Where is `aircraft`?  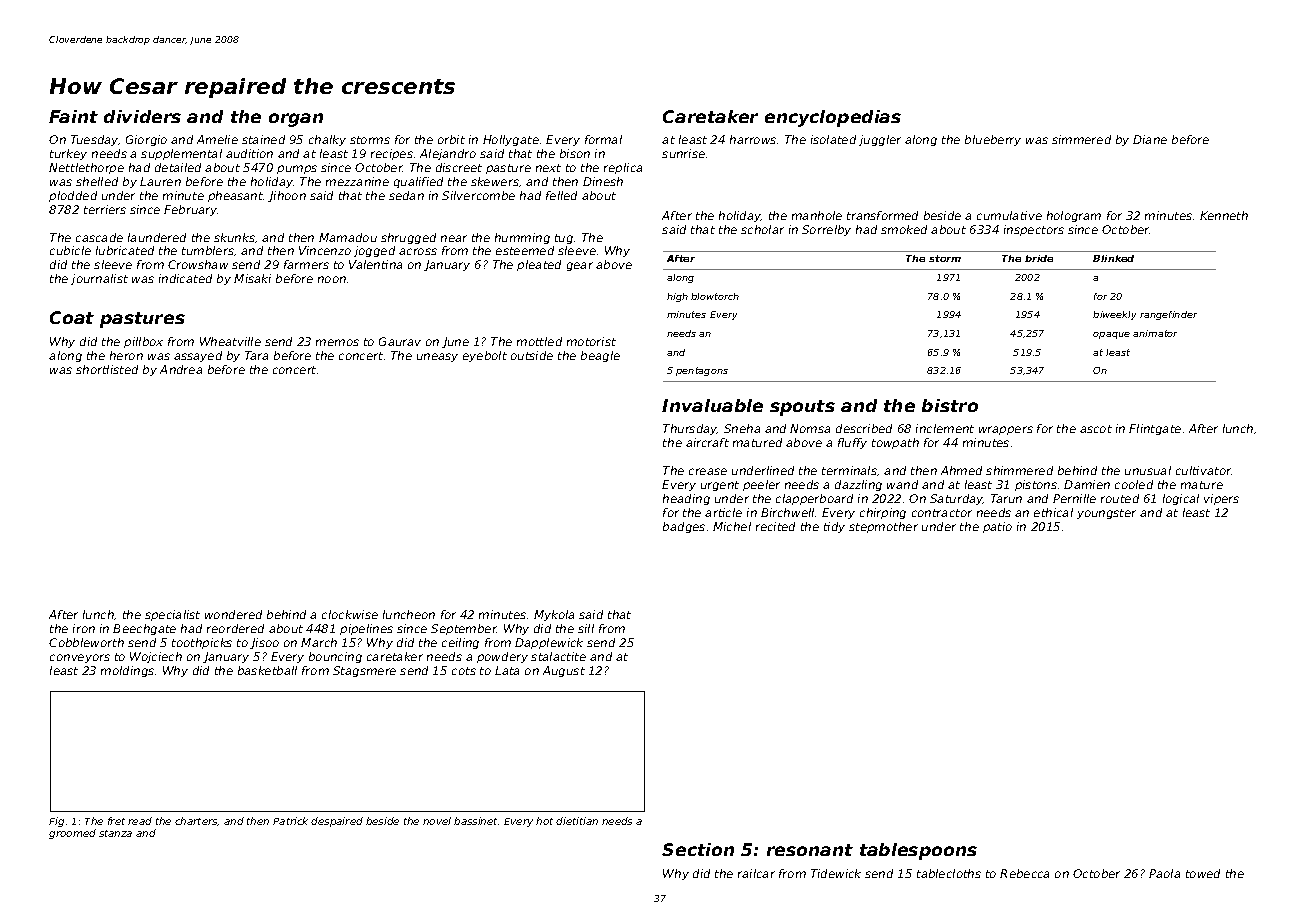 aircraft is located at coordinates (707, 442).
